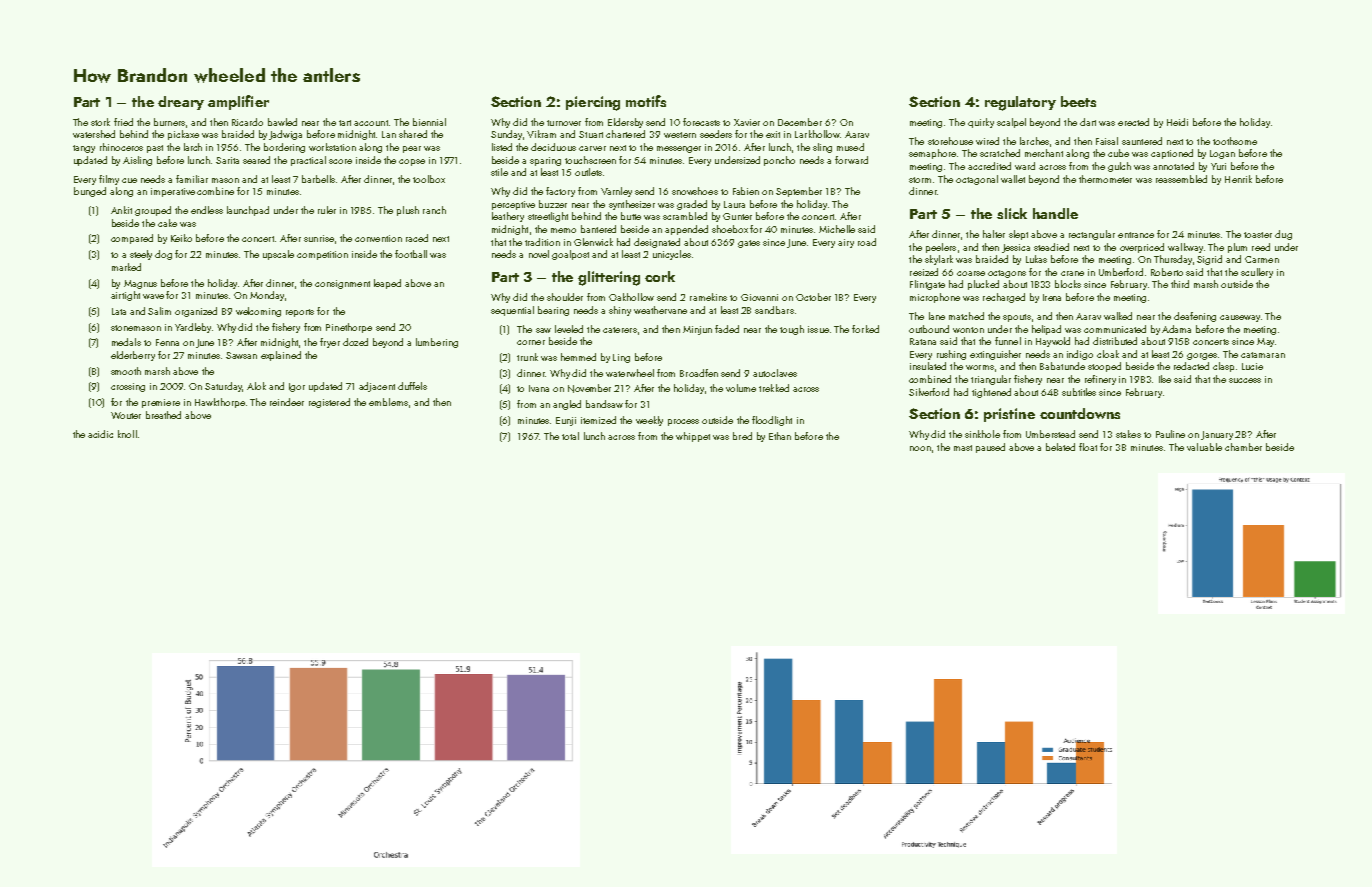 Image resolution: width=1372 pixels, height=887 pixels. Describe the element at coordinates (502, 147) in the page. I see `listed` at that location.
